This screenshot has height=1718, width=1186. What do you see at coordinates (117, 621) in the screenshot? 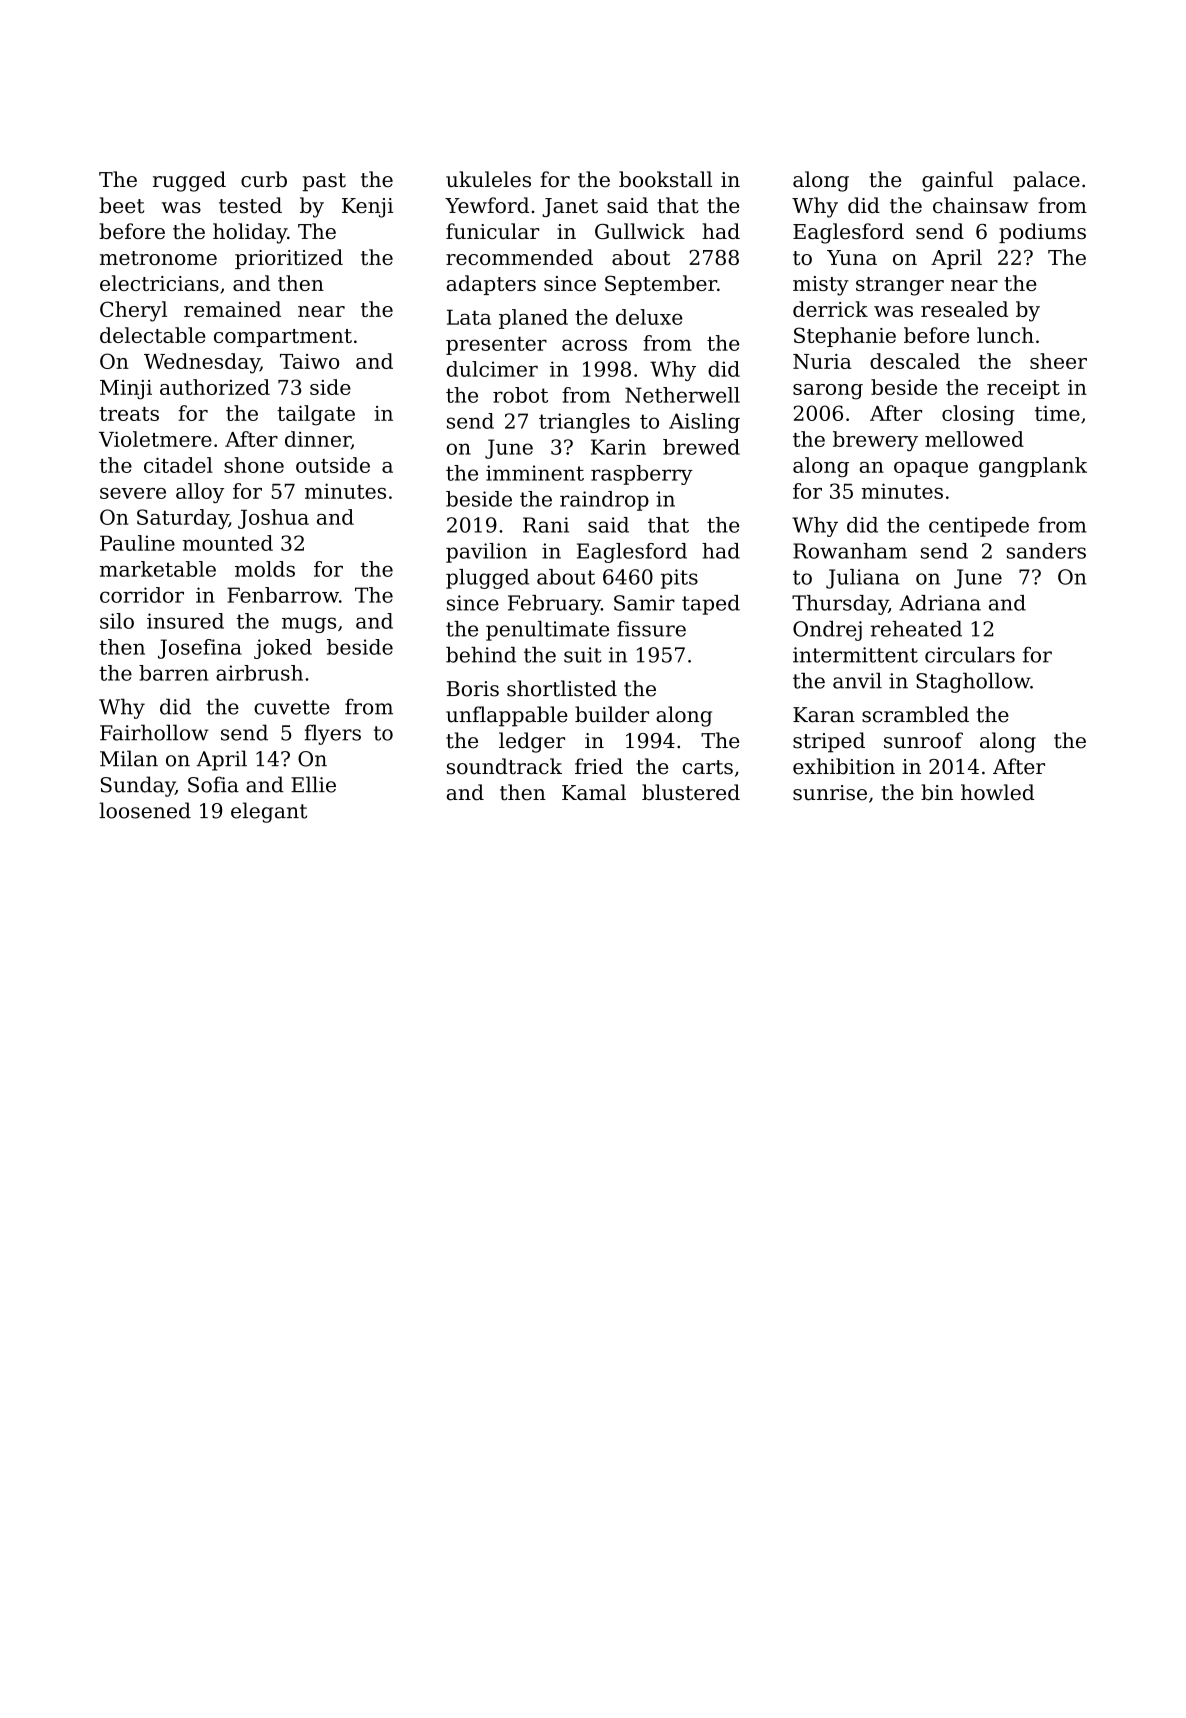
I see `silo` at bounding box center [117, 621].
